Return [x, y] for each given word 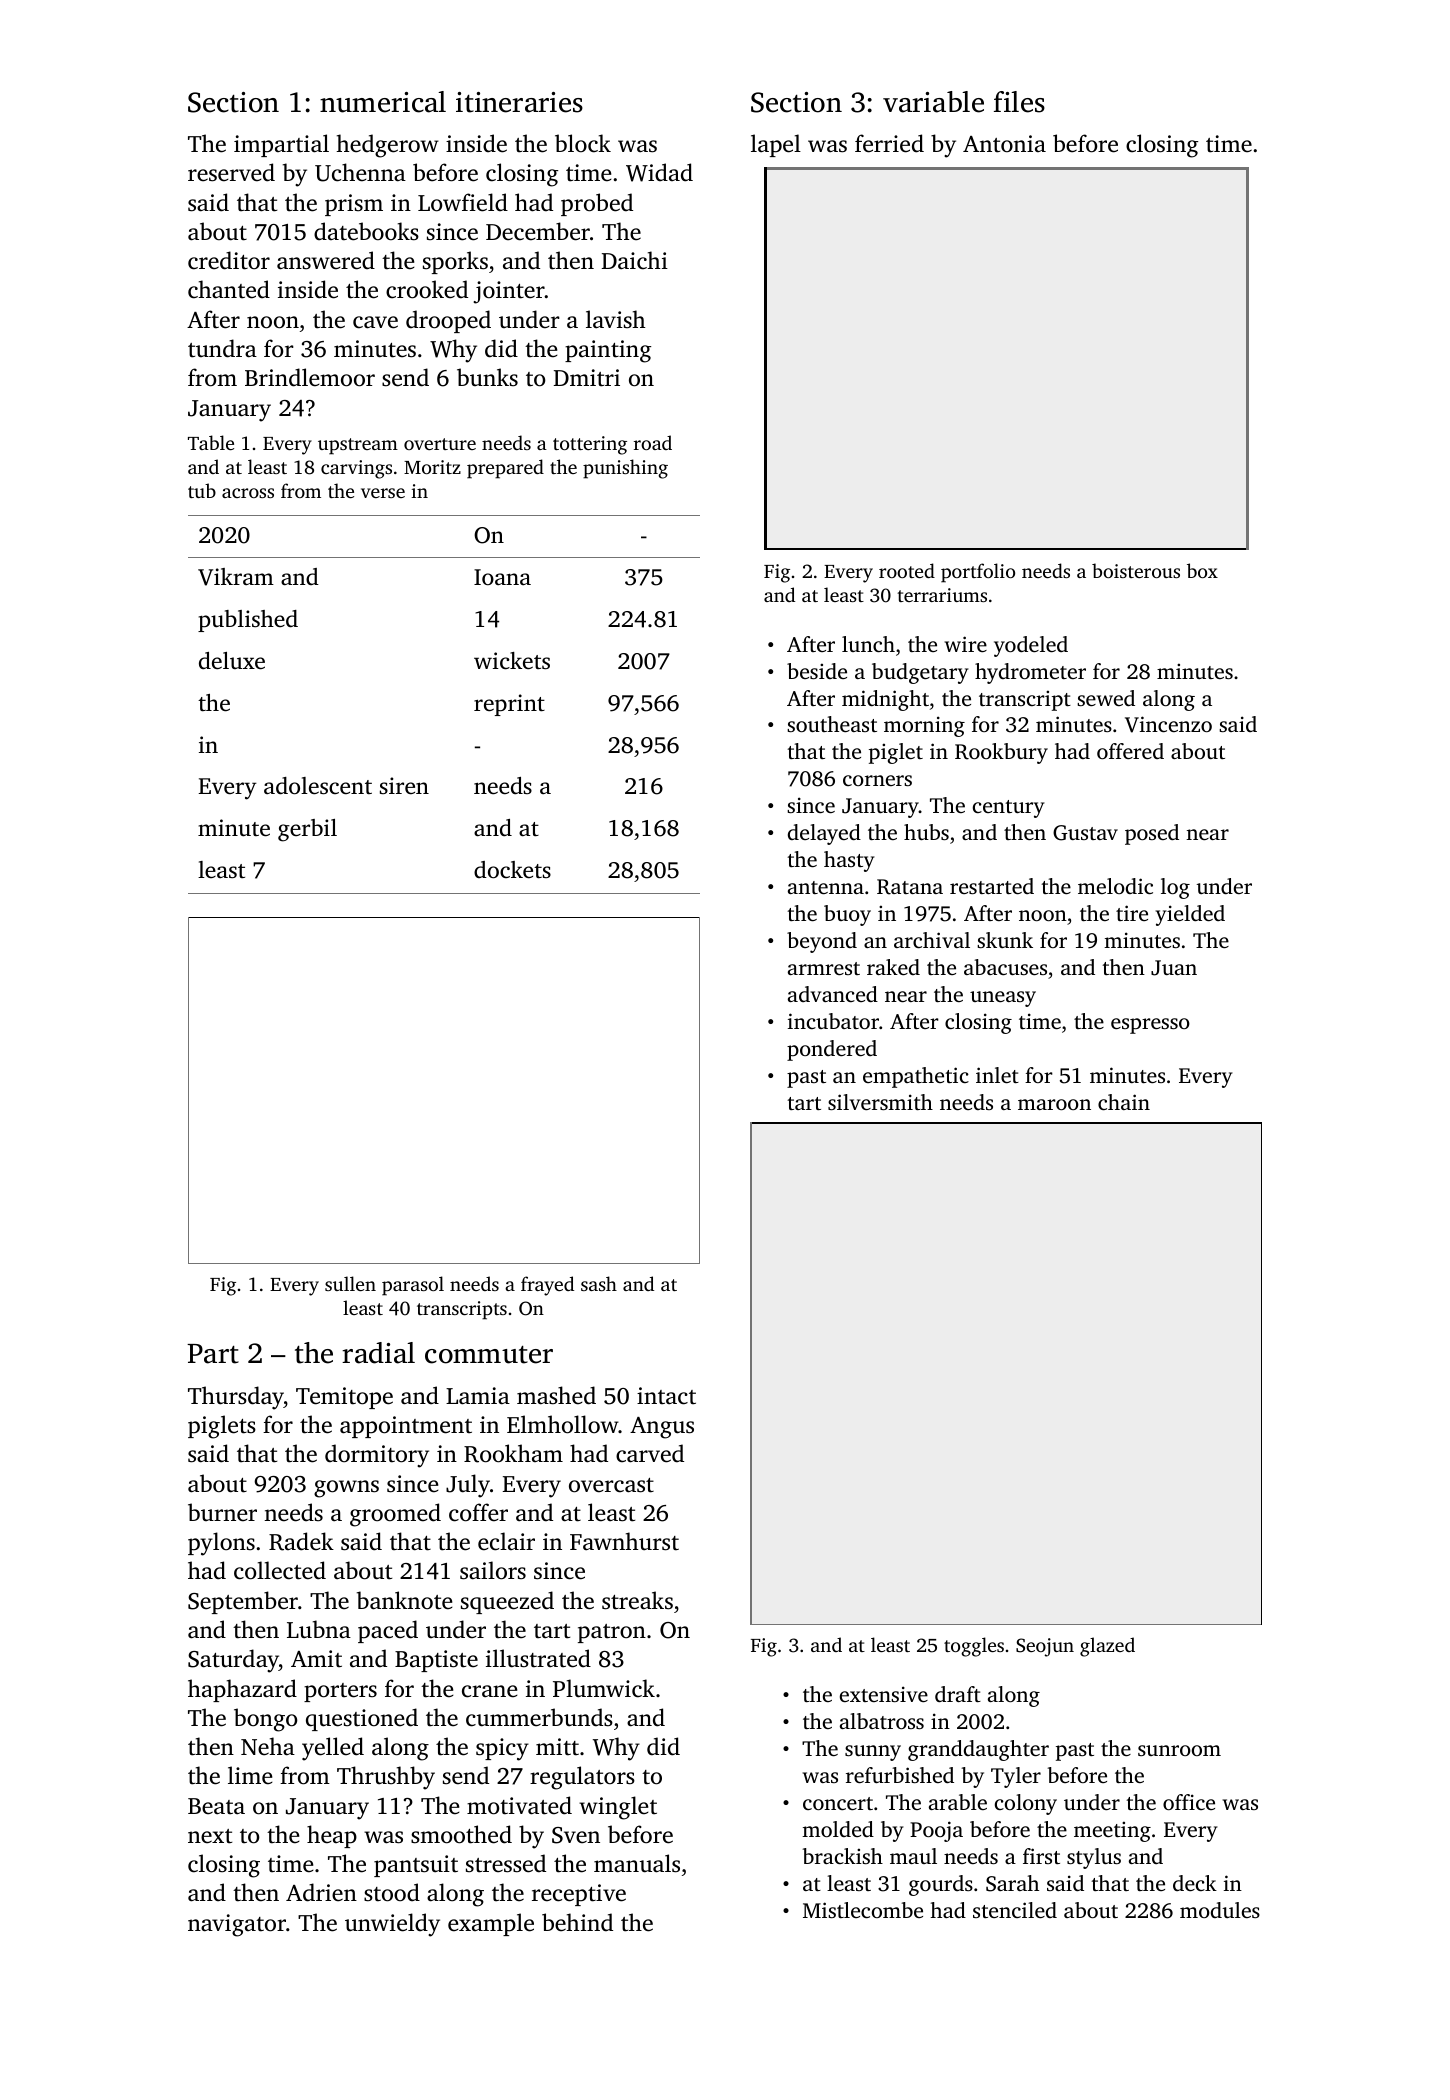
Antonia [1004, 144]
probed [597, 204]
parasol [413, 1286]
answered [326, 260]
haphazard [242, 1690]
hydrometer [1030, 673]
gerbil [307, 830]
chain [1124, 1102]
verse [383, 493]
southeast [832, 724]
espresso [1150, 1026]
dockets [512, 869]
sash [599, 1283]
